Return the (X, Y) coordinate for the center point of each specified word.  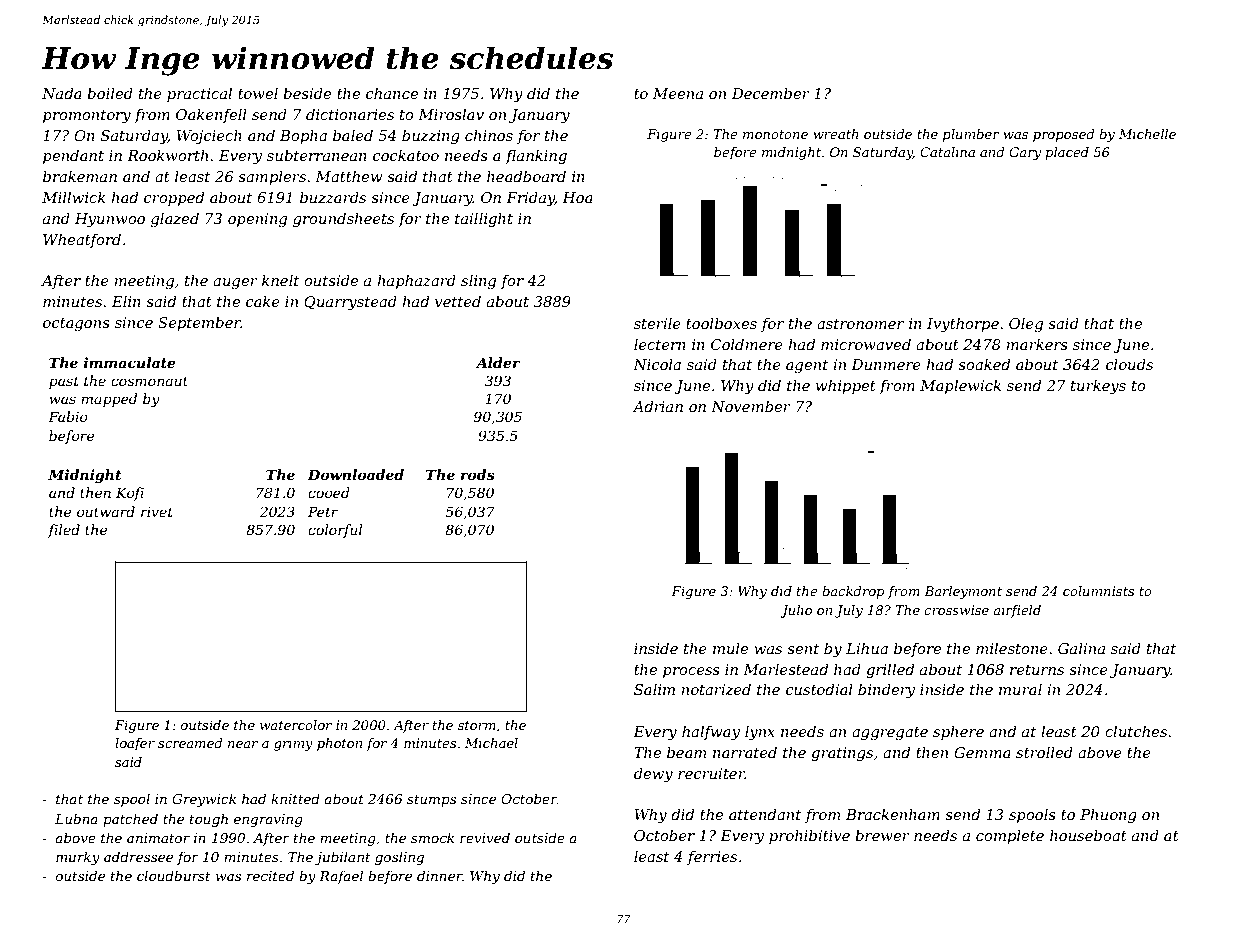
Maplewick (960, 386)
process (691, 672)
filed (64, 531)
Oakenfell (211, 115)
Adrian (657, 406)
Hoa (577, 197)
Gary (1025, 153)
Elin (126, 301)
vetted (458, 301)
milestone (1012, 648)
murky (78, 858)
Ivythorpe (963, 325)
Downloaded (355, 474)
